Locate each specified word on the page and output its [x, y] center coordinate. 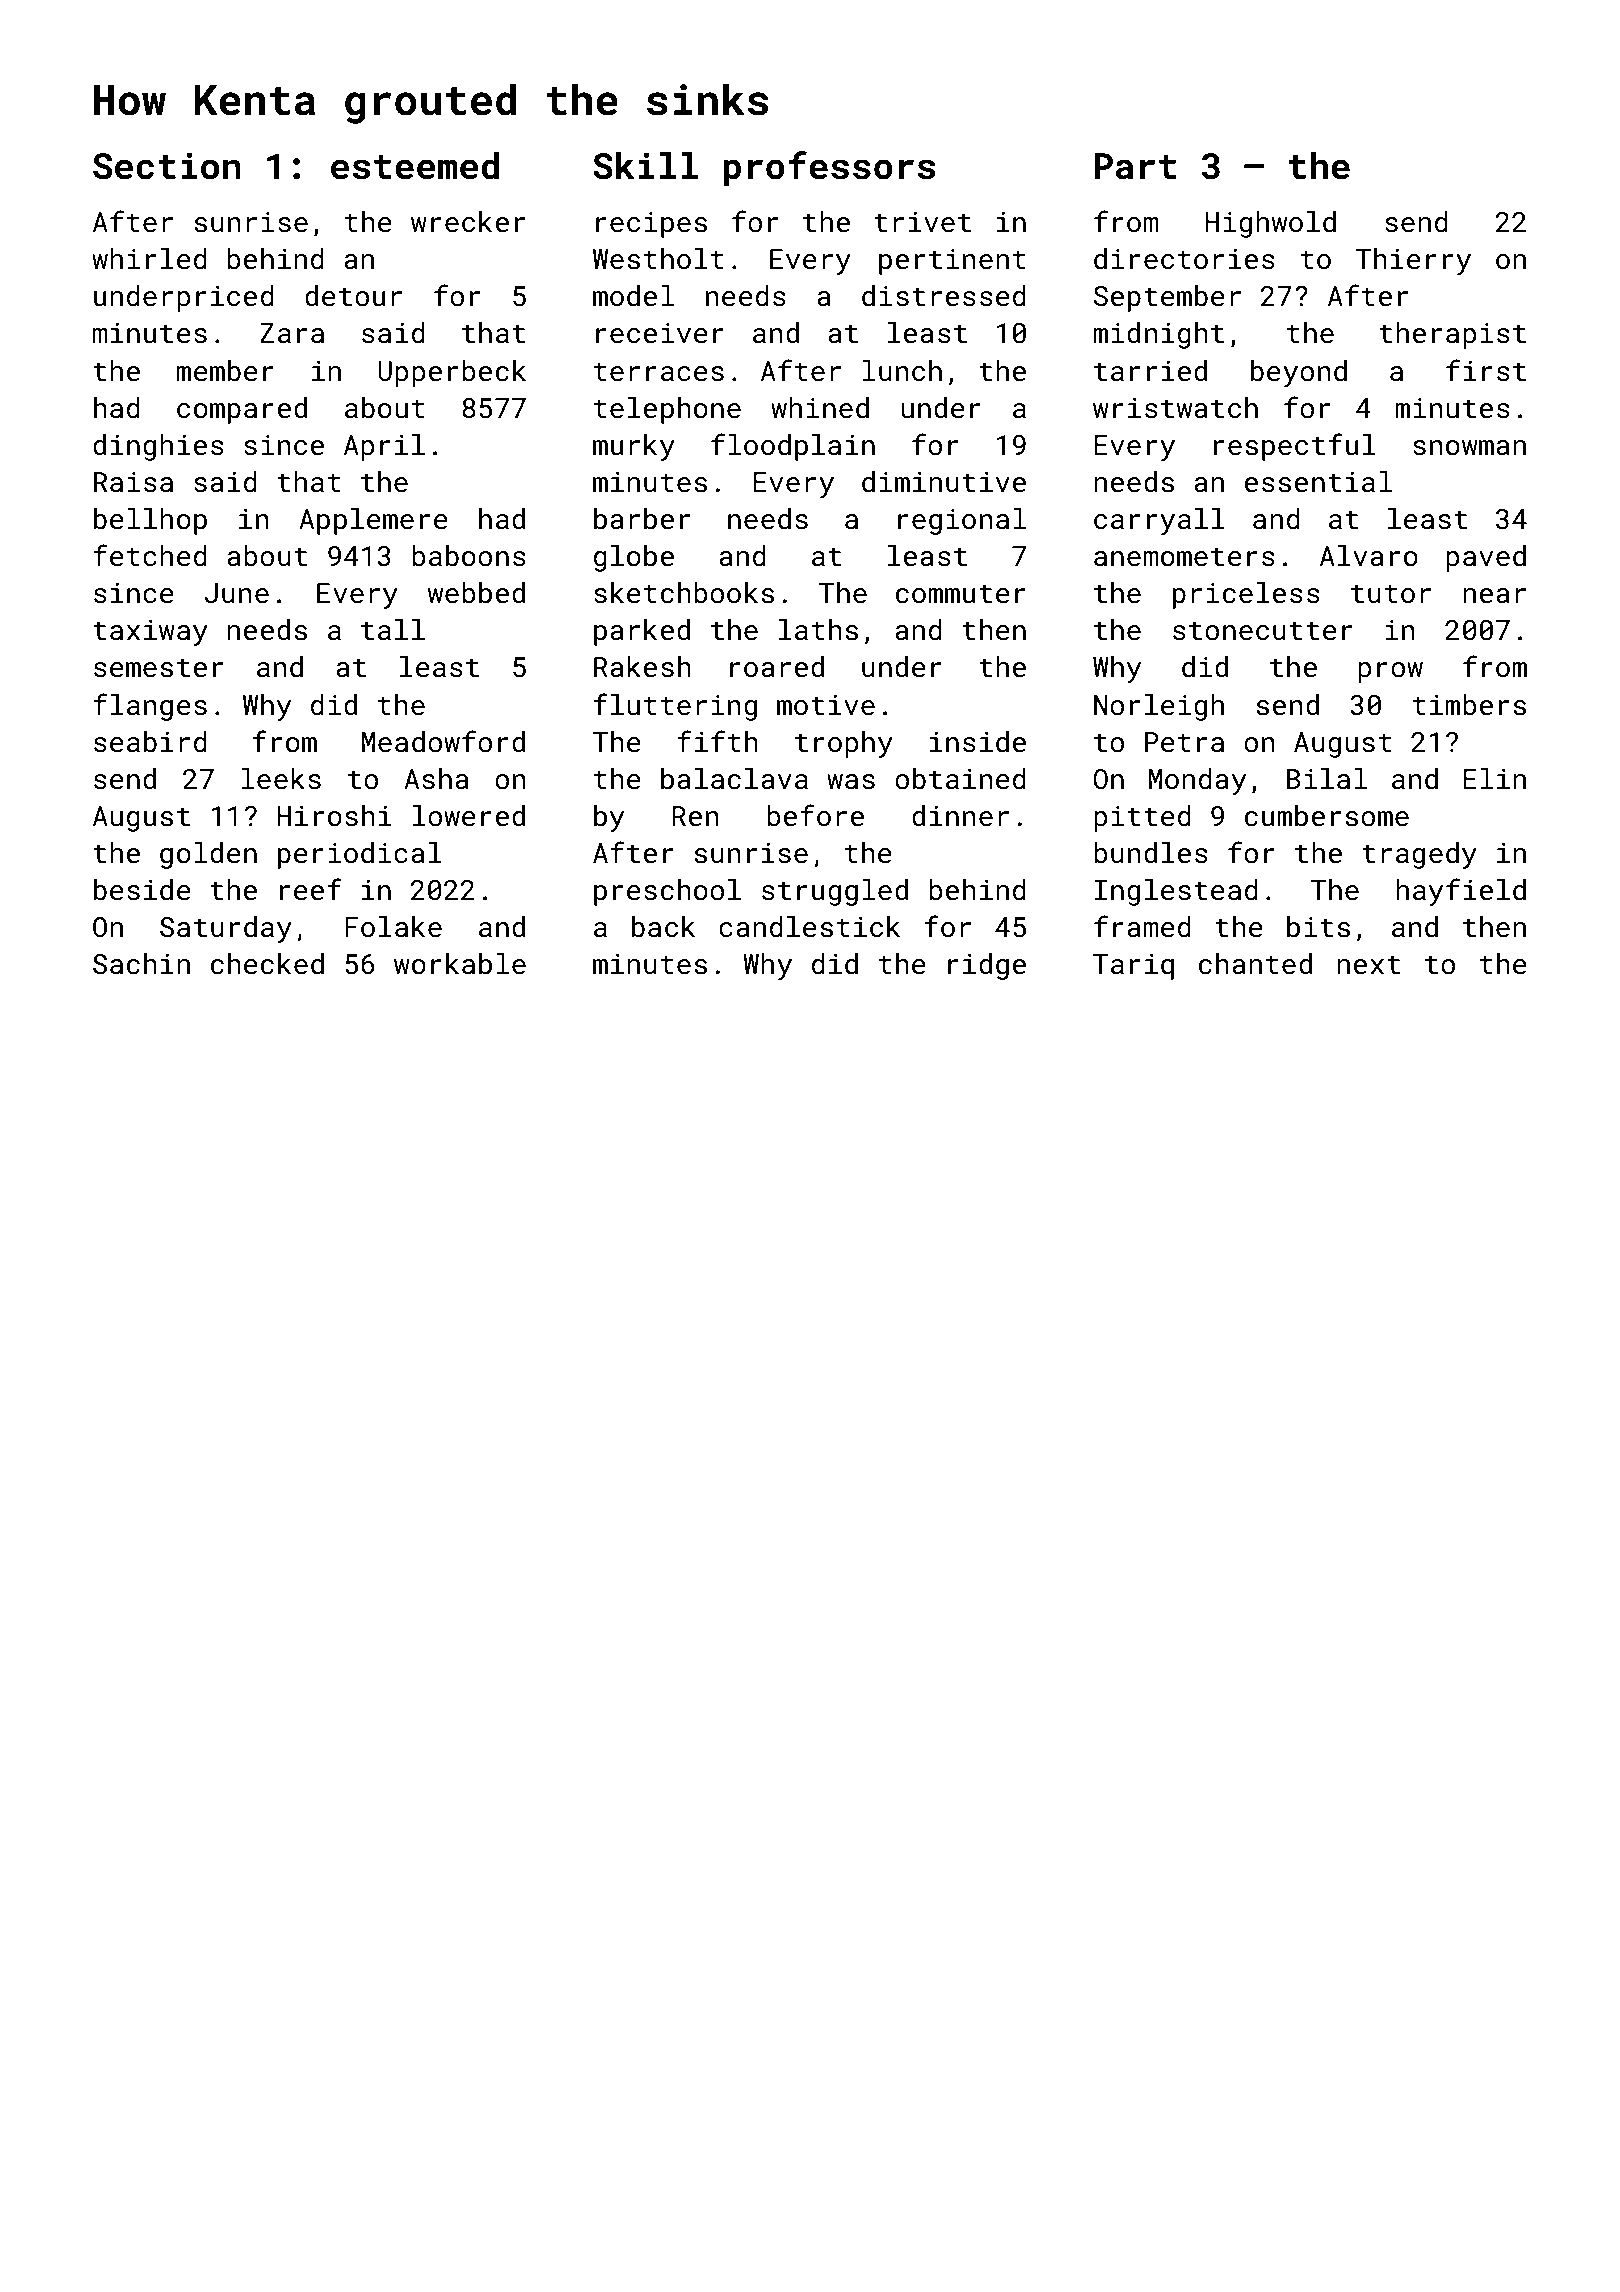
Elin [1494, 778]
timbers [1469, 705]
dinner [960, 816]
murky [634, 447]
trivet [922, 222]
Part [1136, 166]
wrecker [468, 222]
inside [978, 742]
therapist [1452, 335]
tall [393, 630]
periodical [360, 855]
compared [242, 410]
